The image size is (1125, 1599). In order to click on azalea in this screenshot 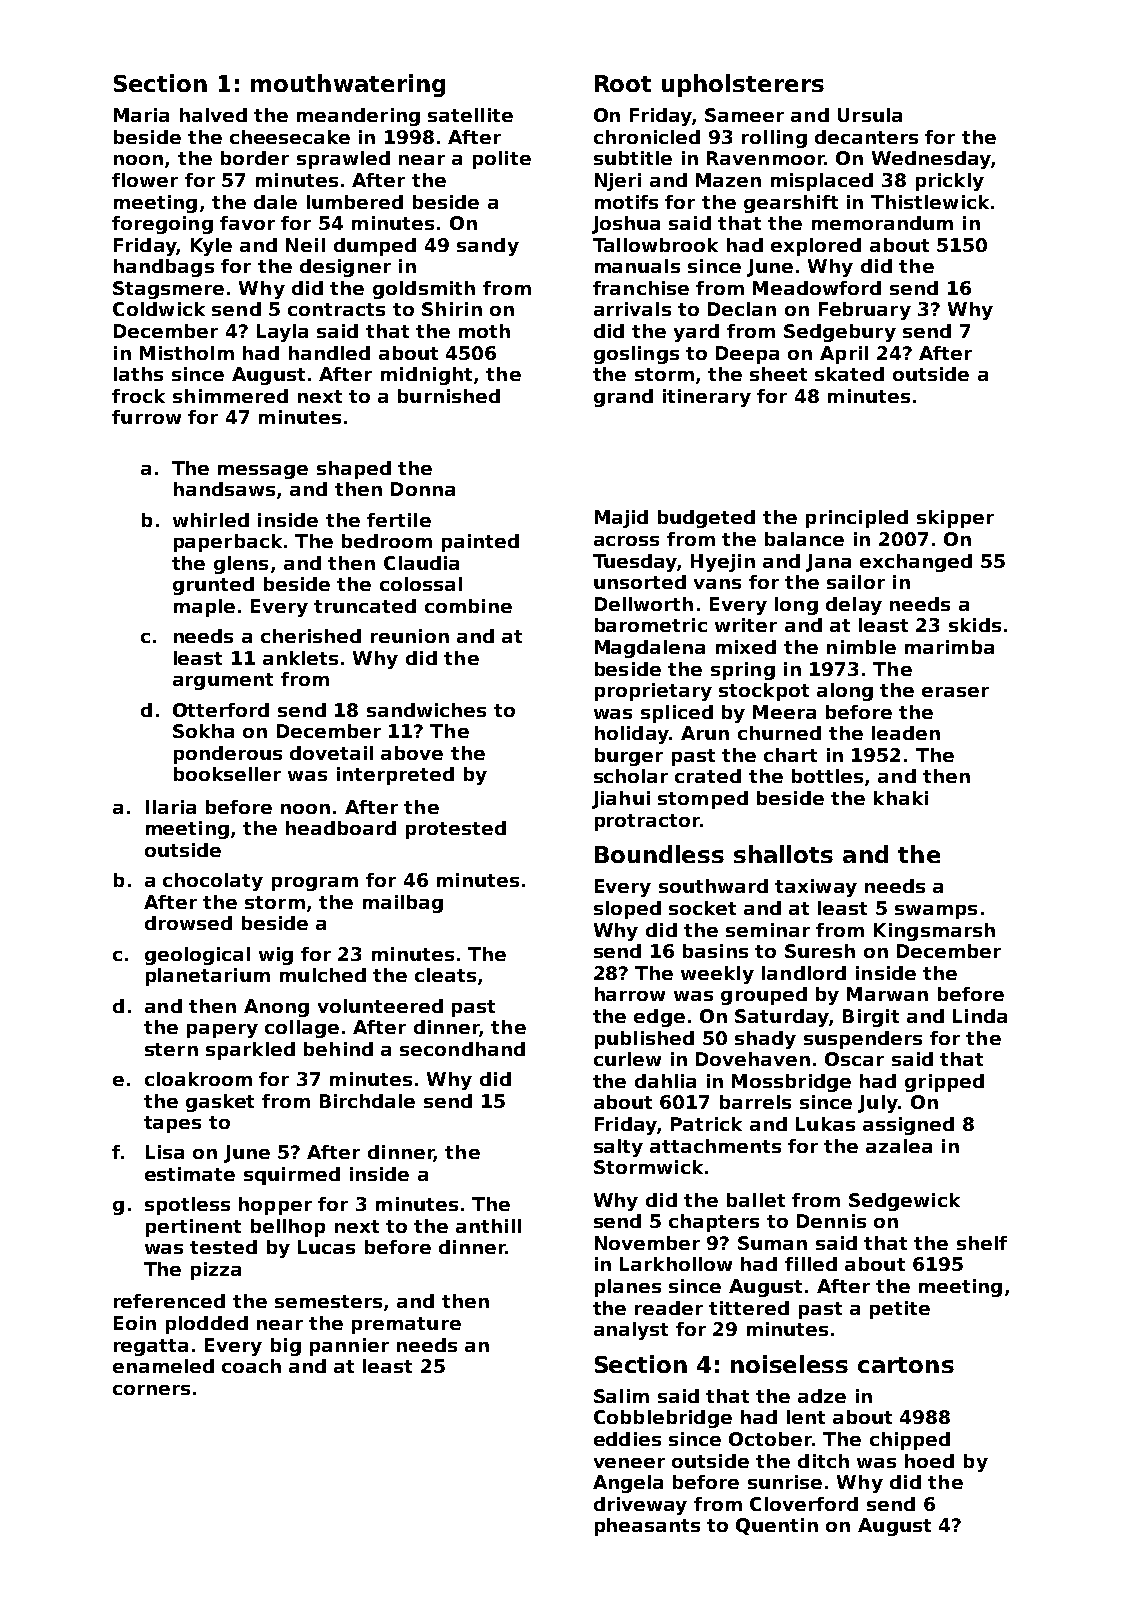, I will do `click(899, 1146)`.
